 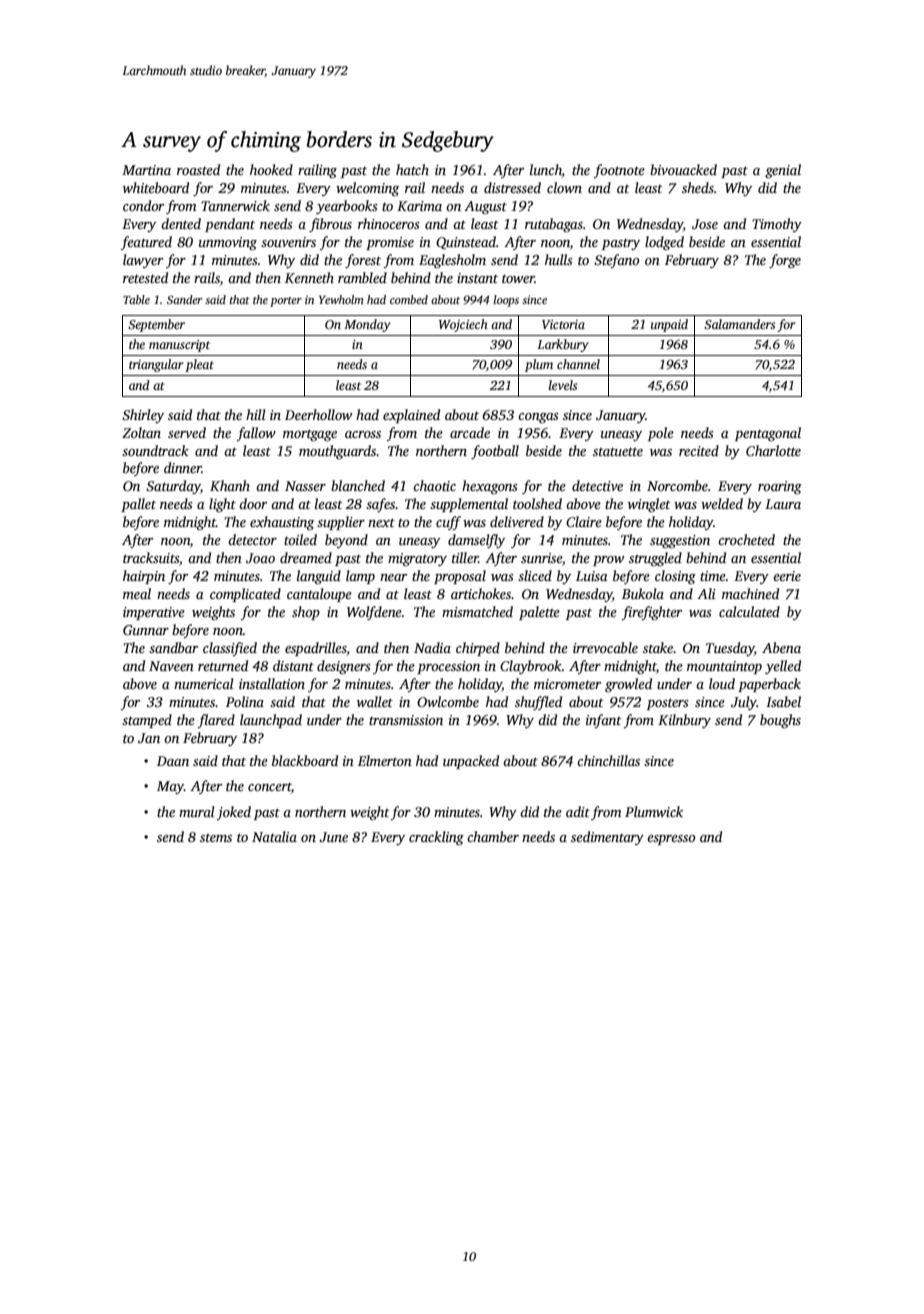 What do you see at coordinates (783, 171) in the screenshot?
I see `genial` at bounding box center [783, 171].
